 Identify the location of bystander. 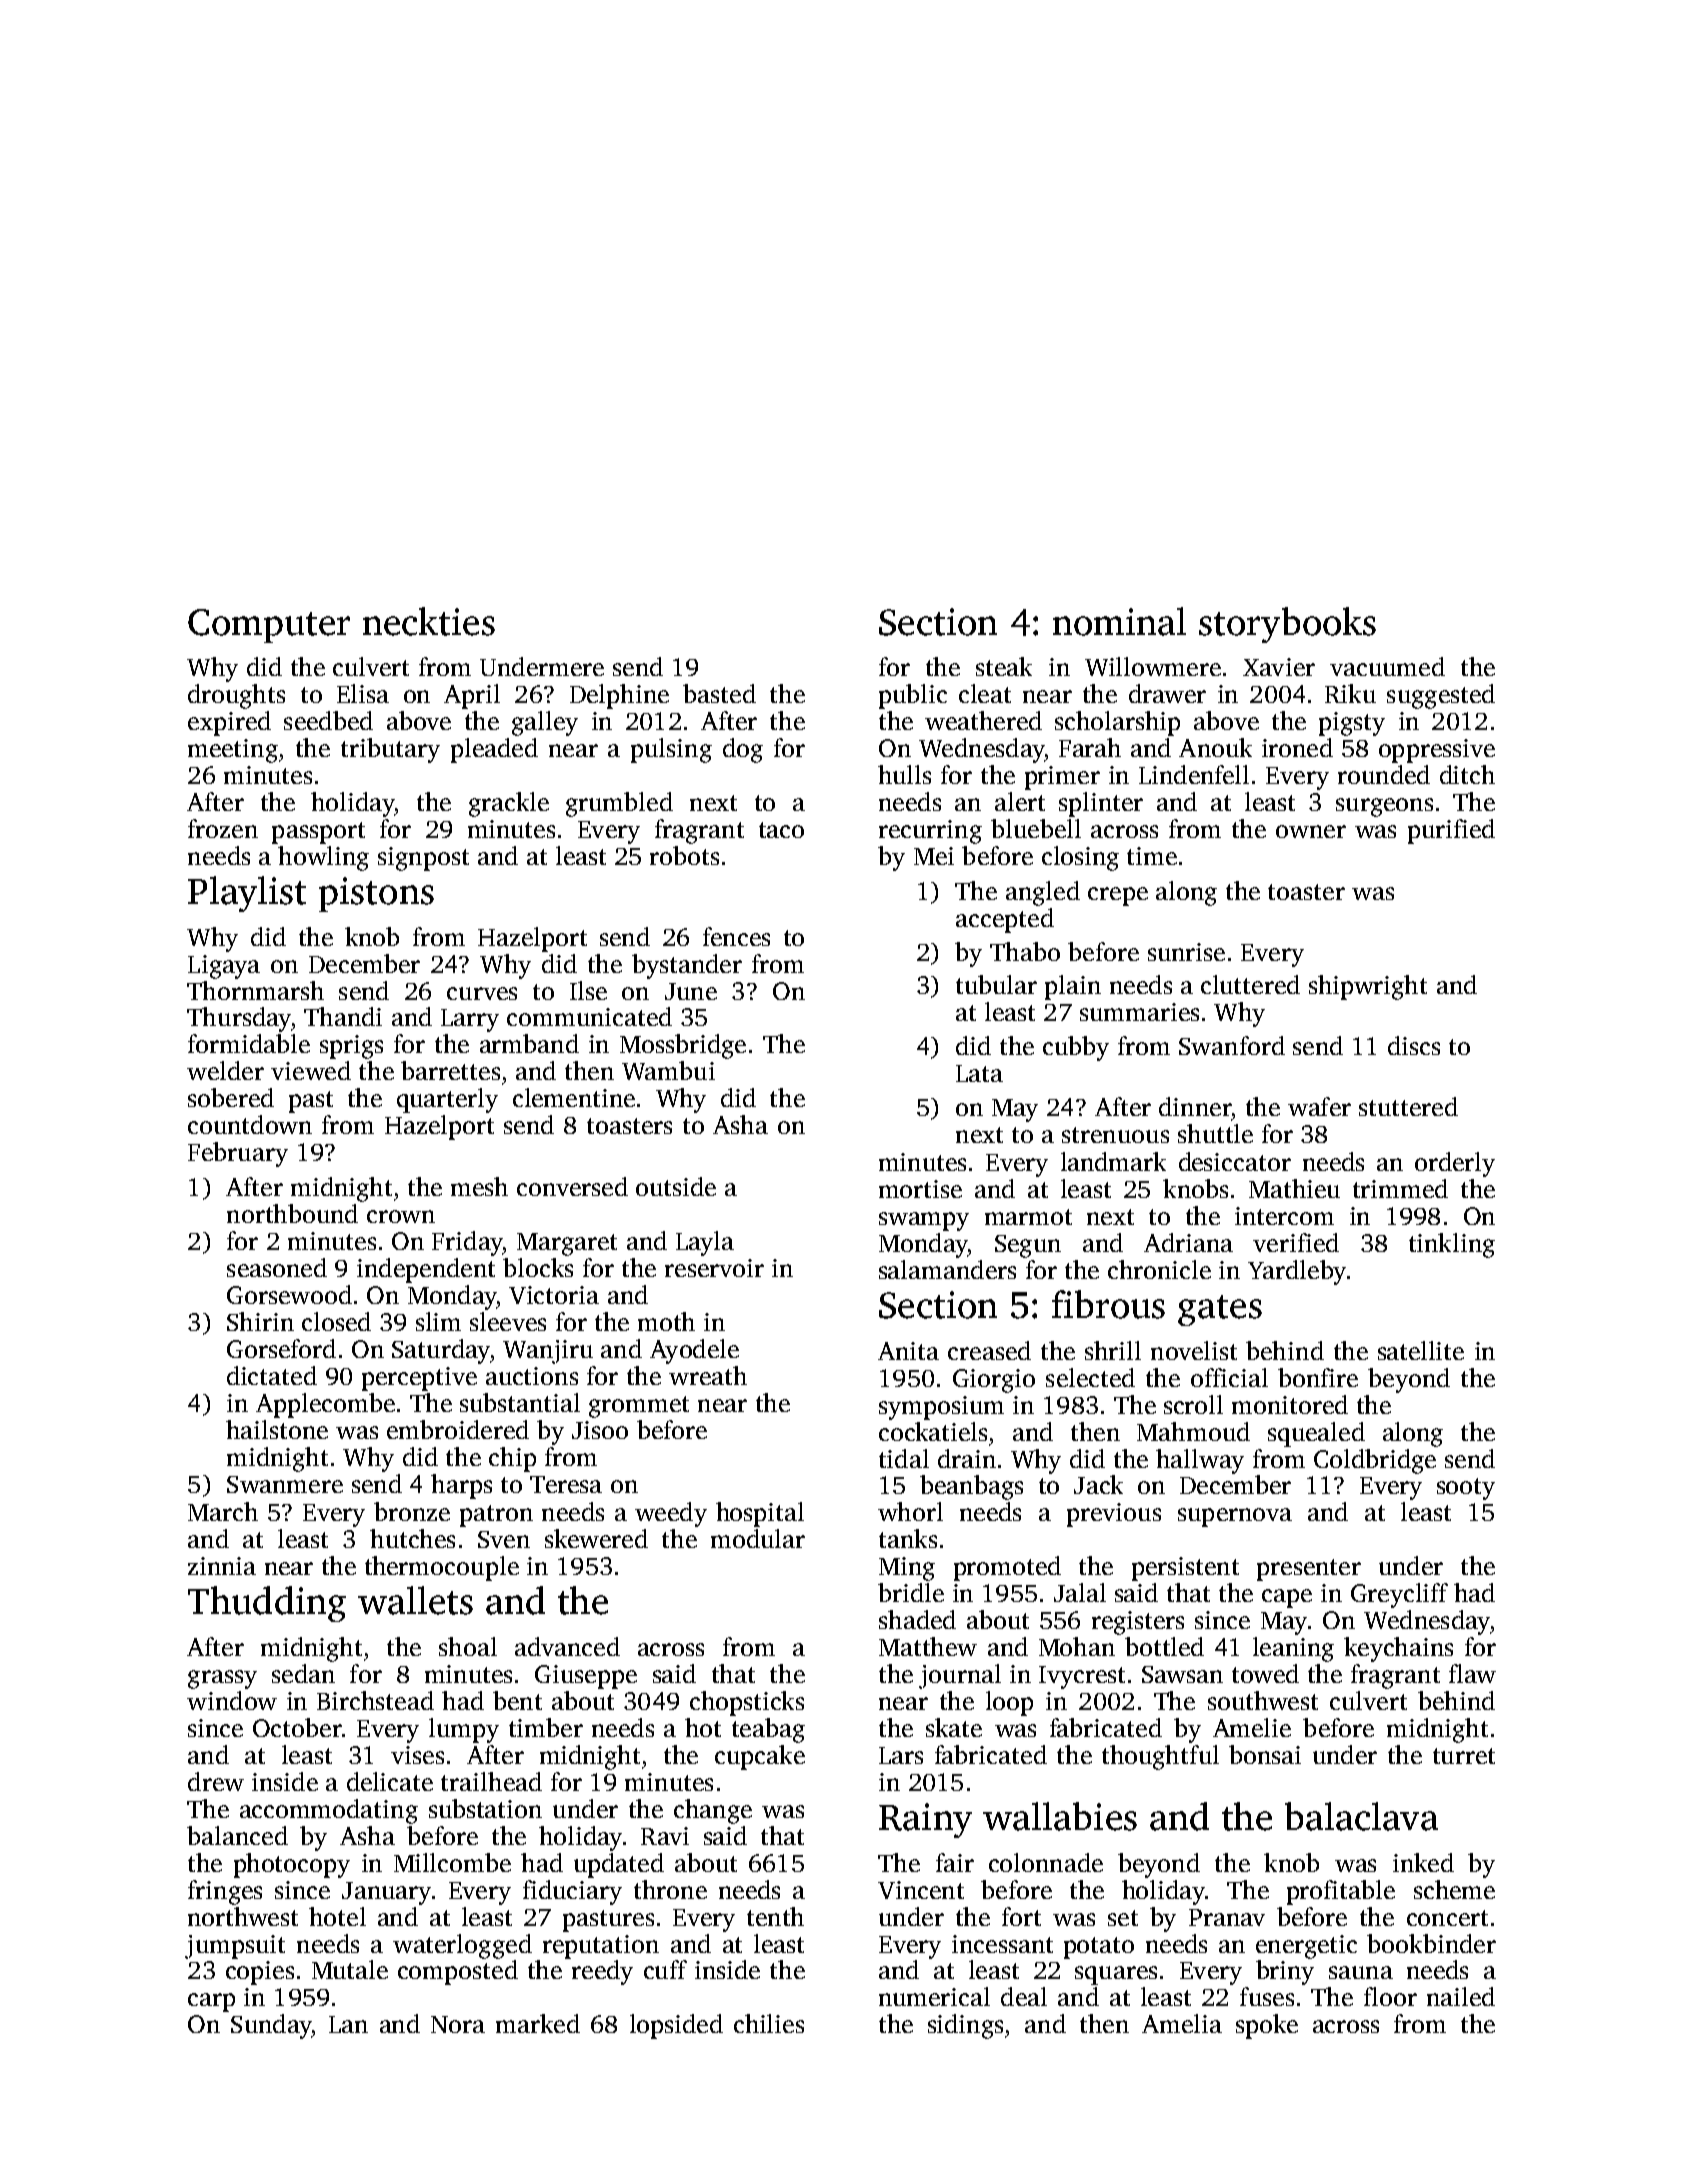
(687, 966).
